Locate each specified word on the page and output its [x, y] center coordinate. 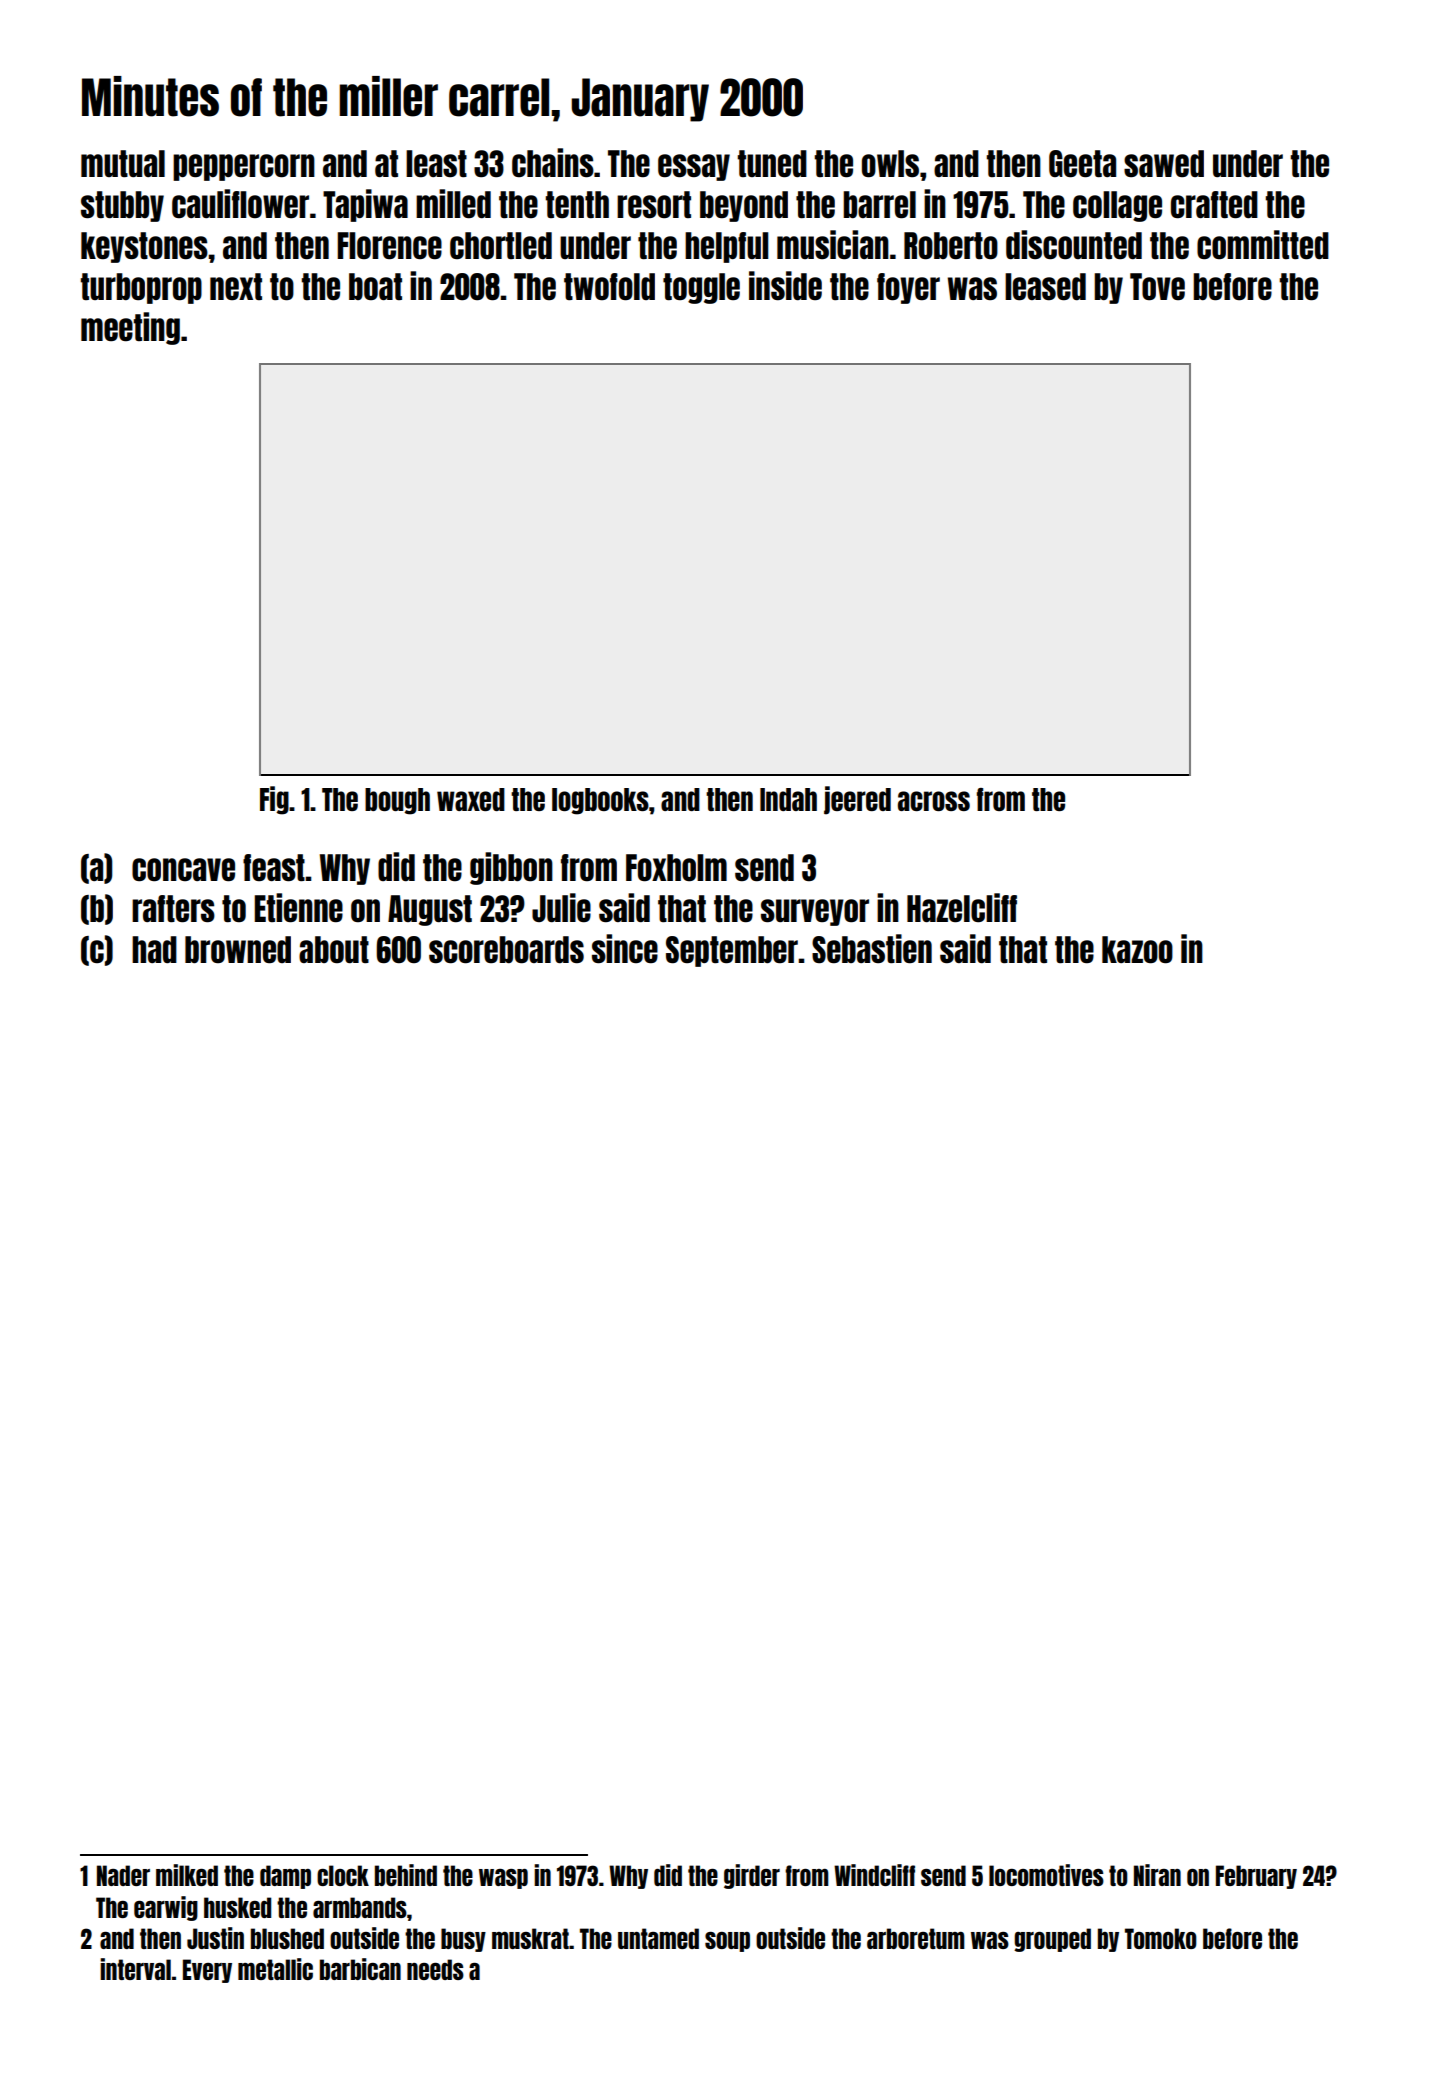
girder [752, 1876]
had [154, 949]
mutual [123, 163]
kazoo [1137, 950]
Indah [788, 799]
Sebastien [872, 949]
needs [435, 1969]
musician [833, 245]
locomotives [1046, 1875]
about [334, 949]
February [1256, 1877]
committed [1263, 245]
